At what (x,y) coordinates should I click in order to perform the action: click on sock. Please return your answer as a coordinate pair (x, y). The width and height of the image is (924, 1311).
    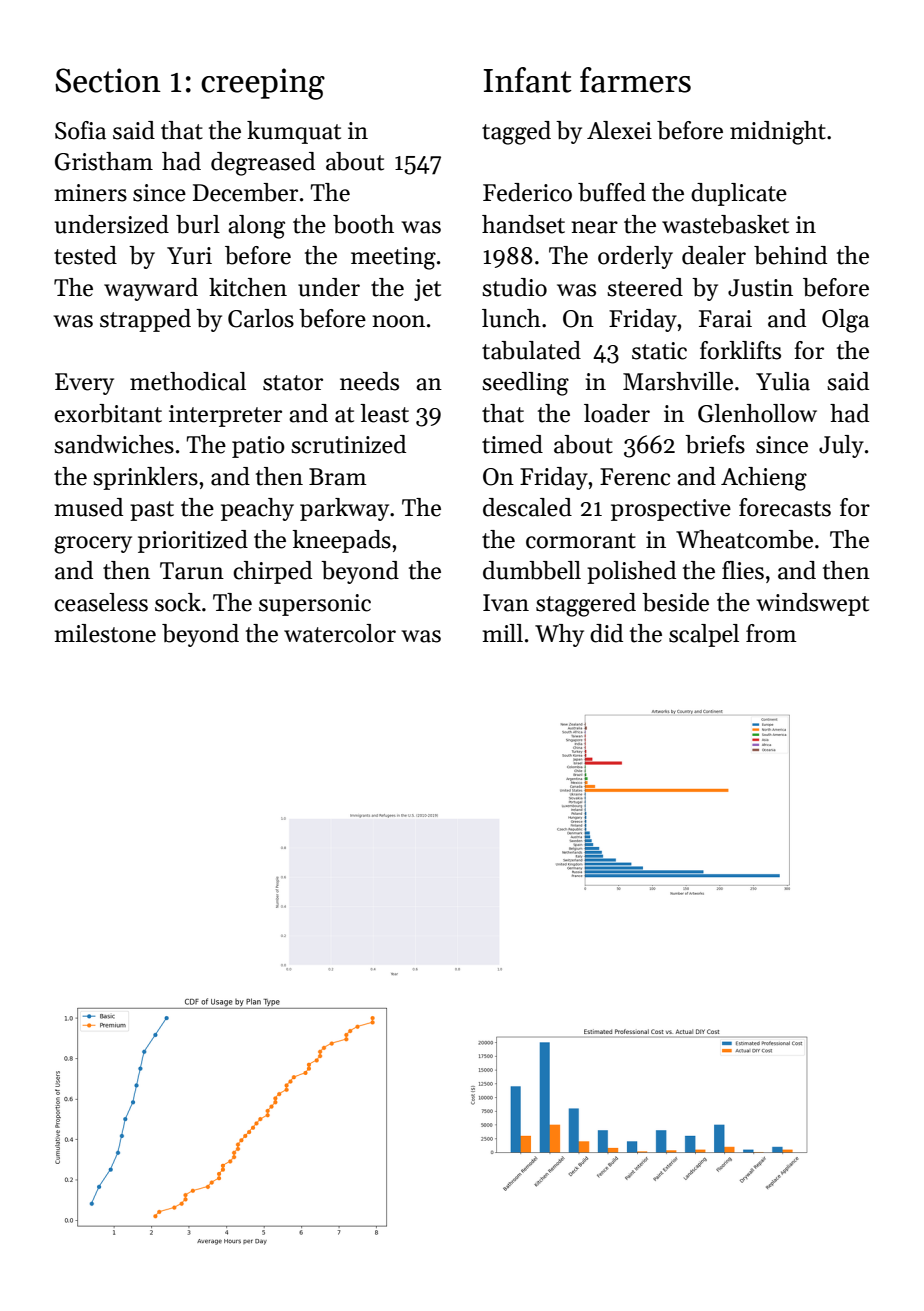
    Looking at the image, I should click on (178, 602).
